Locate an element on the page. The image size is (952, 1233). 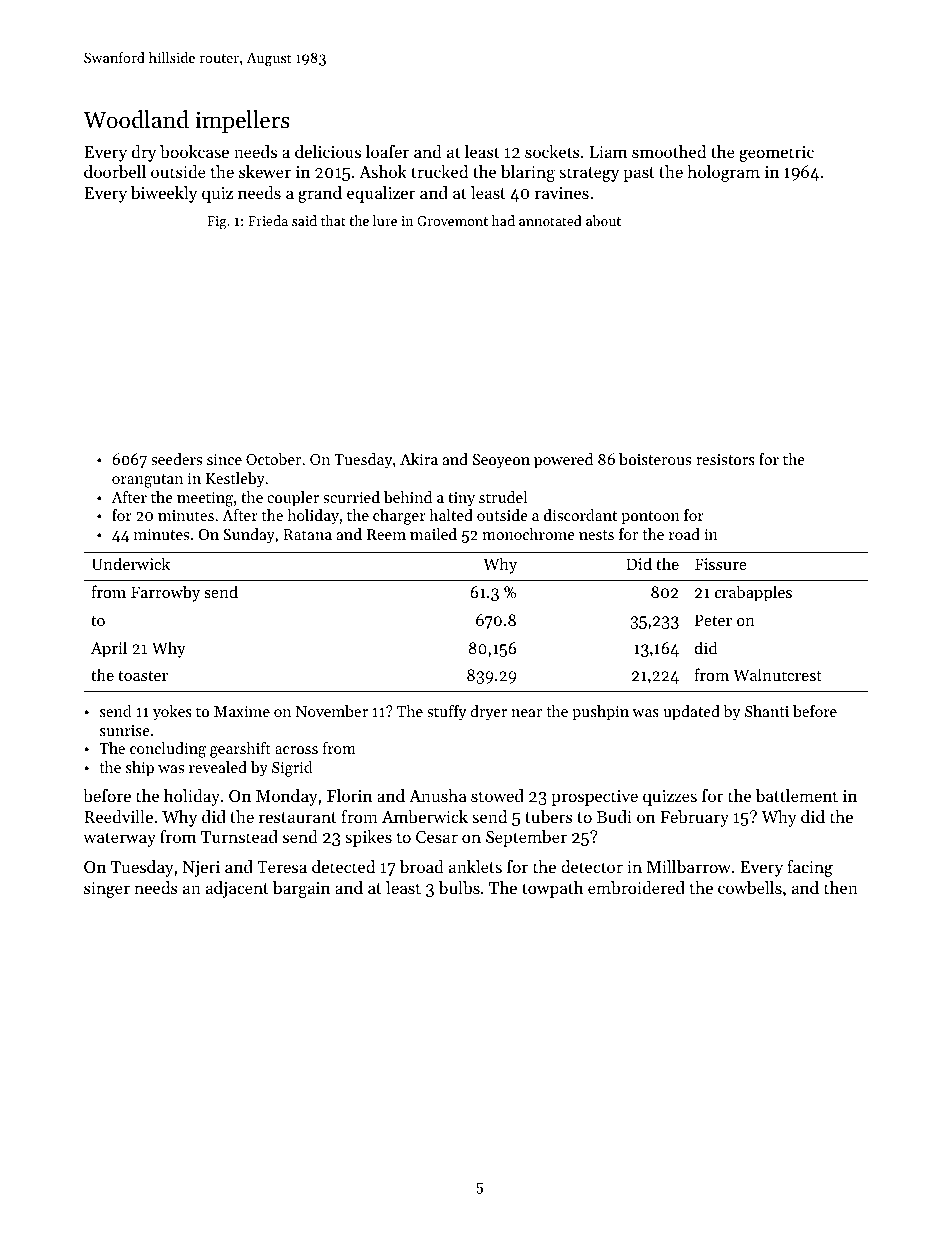
powered is located at coordinates (563, 461).
